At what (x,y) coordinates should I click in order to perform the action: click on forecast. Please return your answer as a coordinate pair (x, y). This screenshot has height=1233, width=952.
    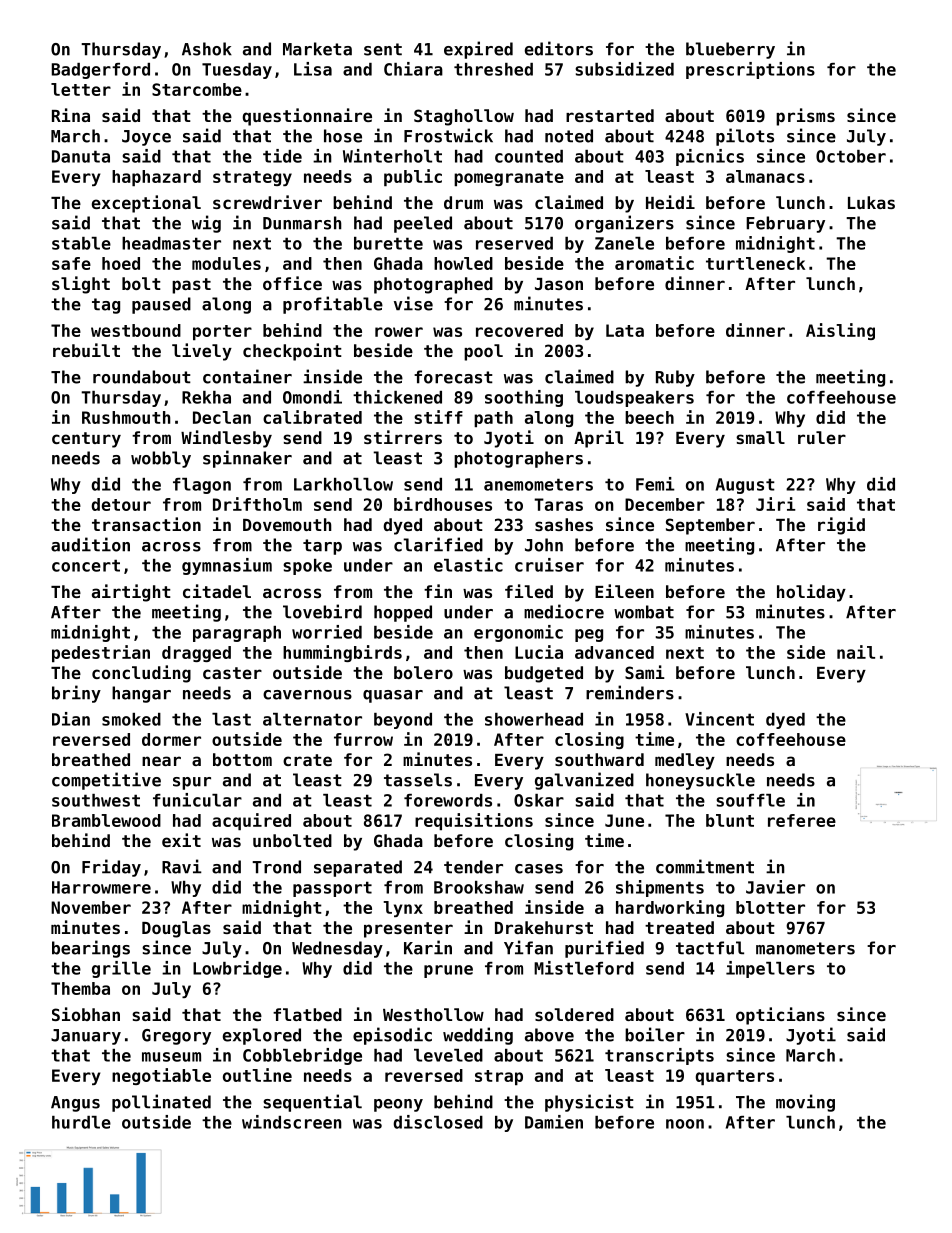
    Looking at the image, I should click on (453, 377).
